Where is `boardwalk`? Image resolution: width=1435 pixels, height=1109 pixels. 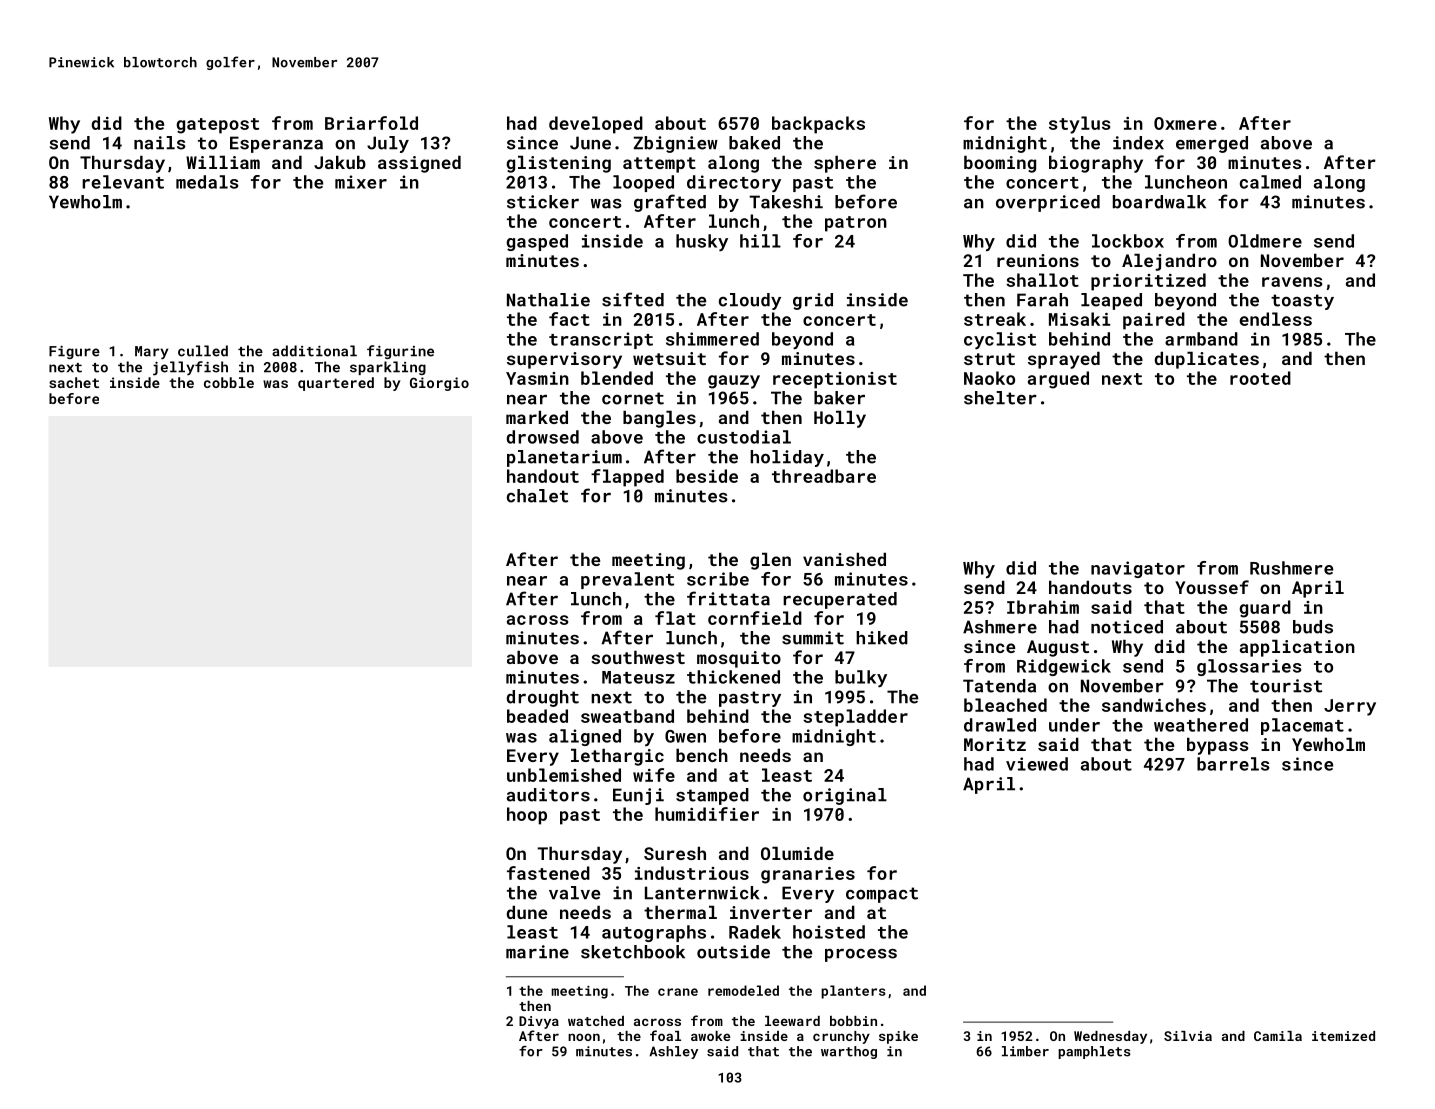 boardwalk is located at coordinates (1159, 202).
